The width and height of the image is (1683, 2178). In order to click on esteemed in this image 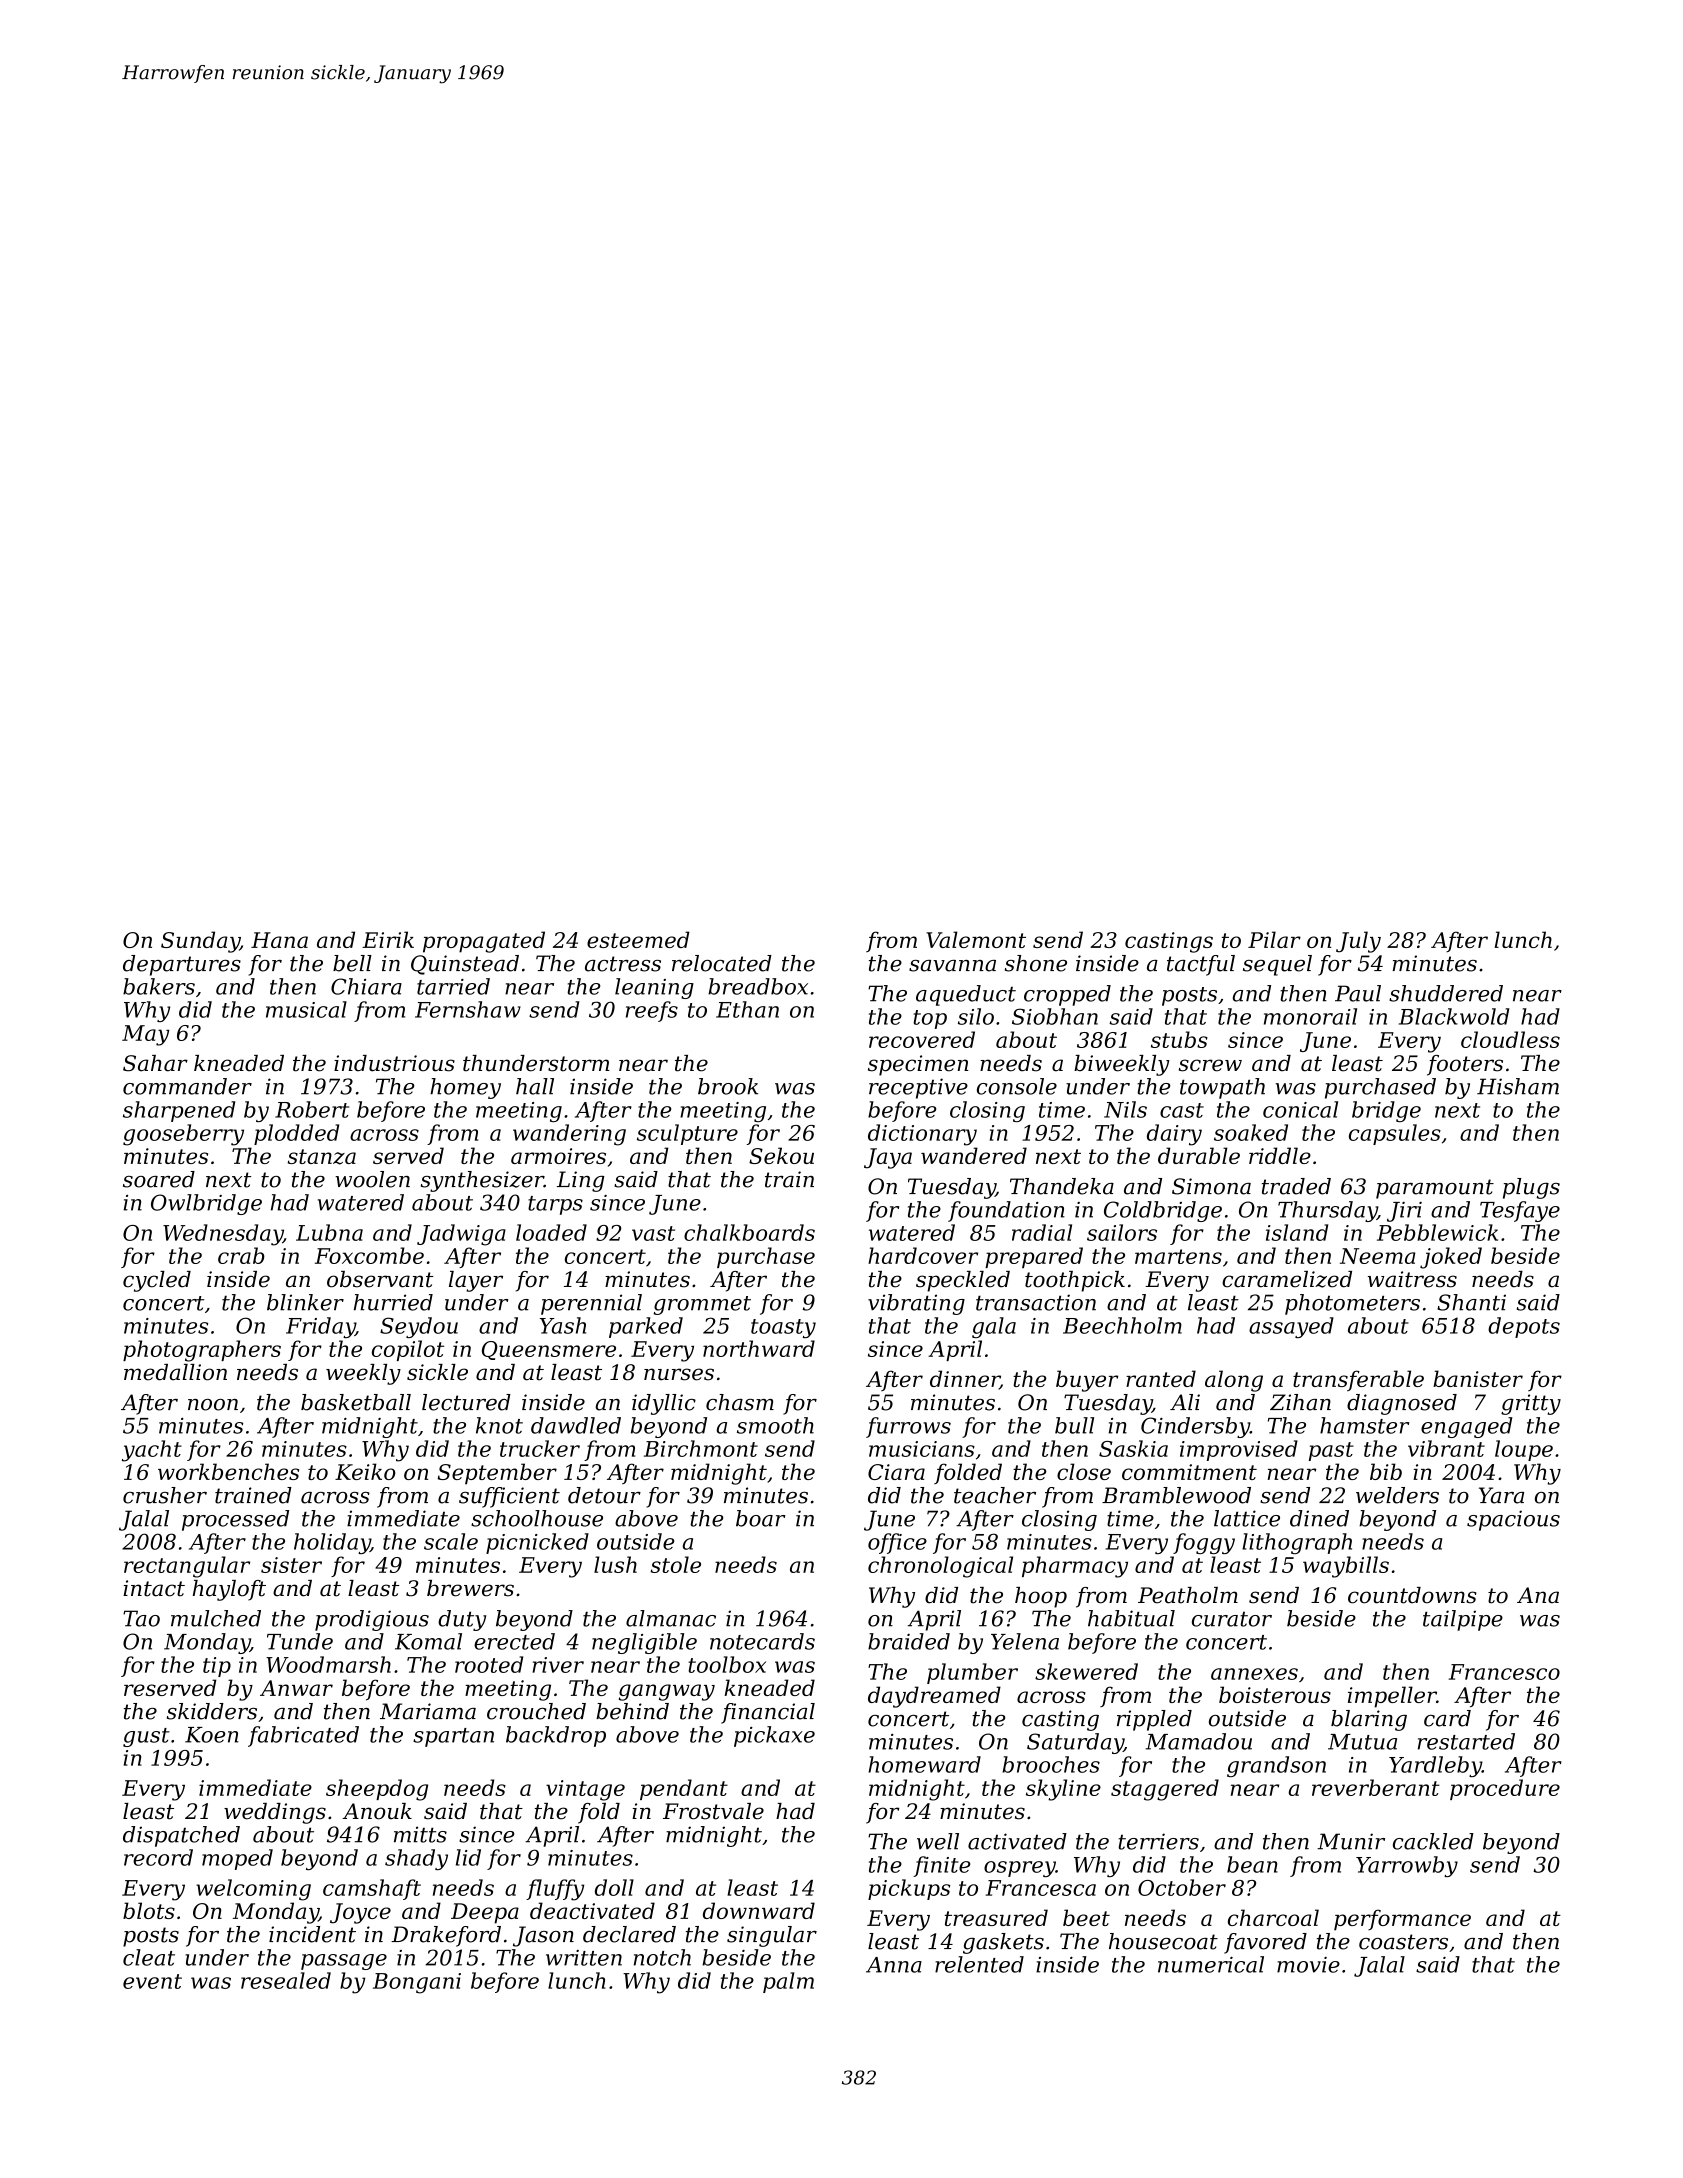, I will do `click(638, 939)`.
